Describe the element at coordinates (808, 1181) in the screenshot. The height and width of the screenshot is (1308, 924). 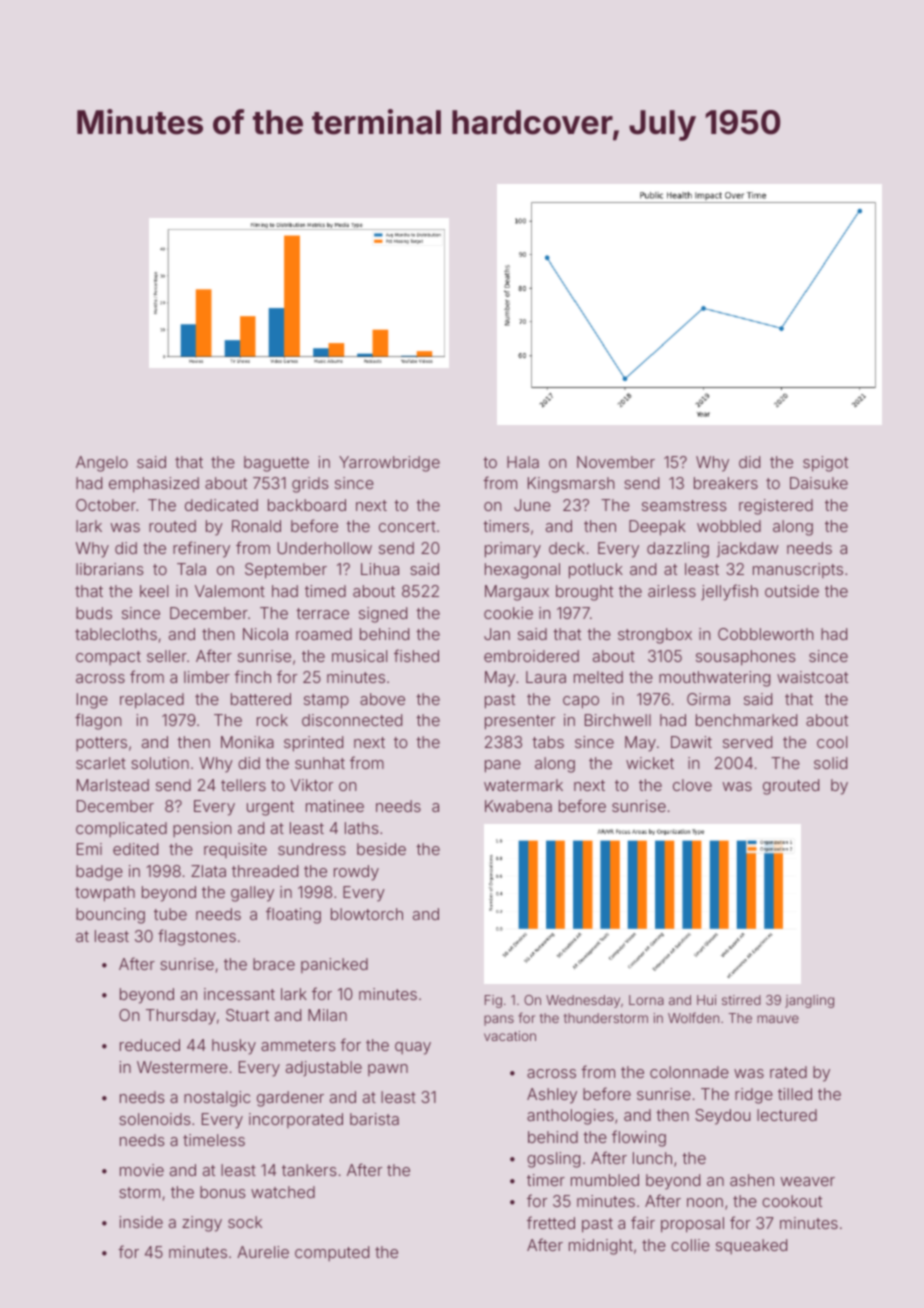
I see `weaver` at that location.
